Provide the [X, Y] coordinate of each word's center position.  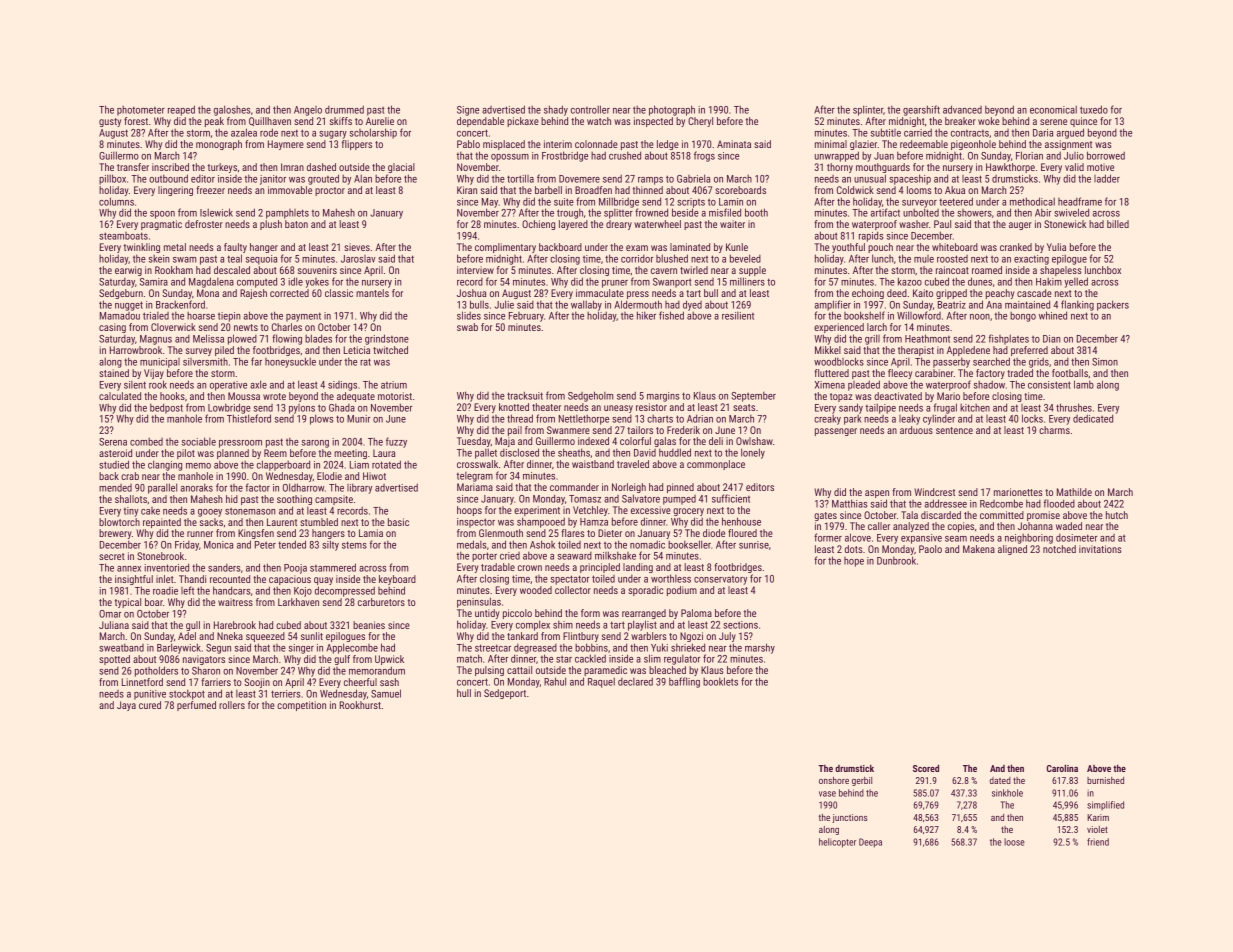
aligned [1012, 550]
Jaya [126, 706]
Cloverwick [173, 327]
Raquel [601, 682]
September [753, 396]
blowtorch [119, 522]
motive [1100, 167]
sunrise [754, 545]
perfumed [196, 706]
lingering [175, 191]
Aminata [734, 144]
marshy [760, 648]
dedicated [1093, 418]
